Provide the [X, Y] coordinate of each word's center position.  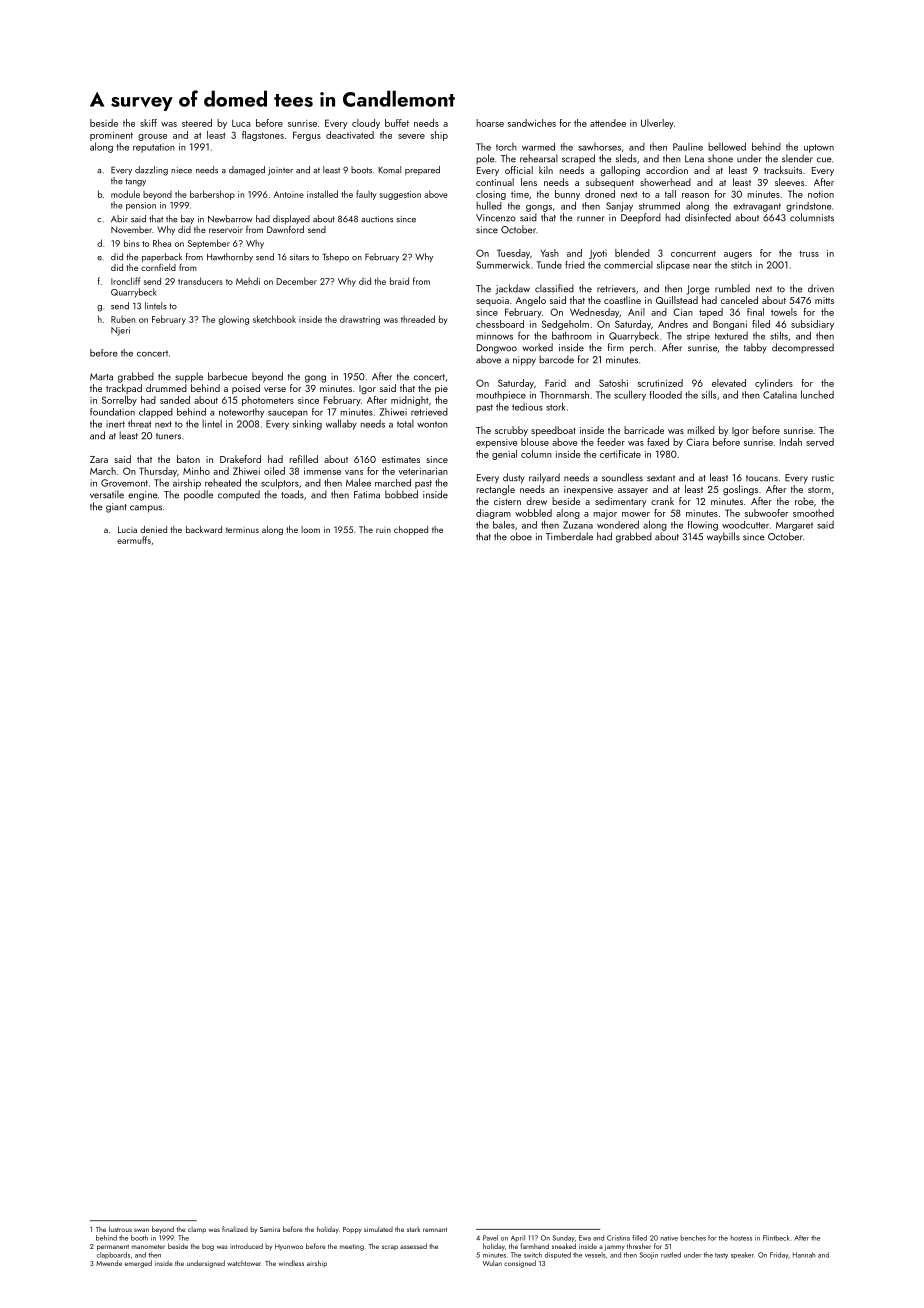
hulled [489, 205]
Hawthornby [230, 257]
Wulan [492, 1263]
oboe [521, 536]
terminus [242, 529]
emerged [138, 1264]
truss [809, 253]
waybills [723, 537]
